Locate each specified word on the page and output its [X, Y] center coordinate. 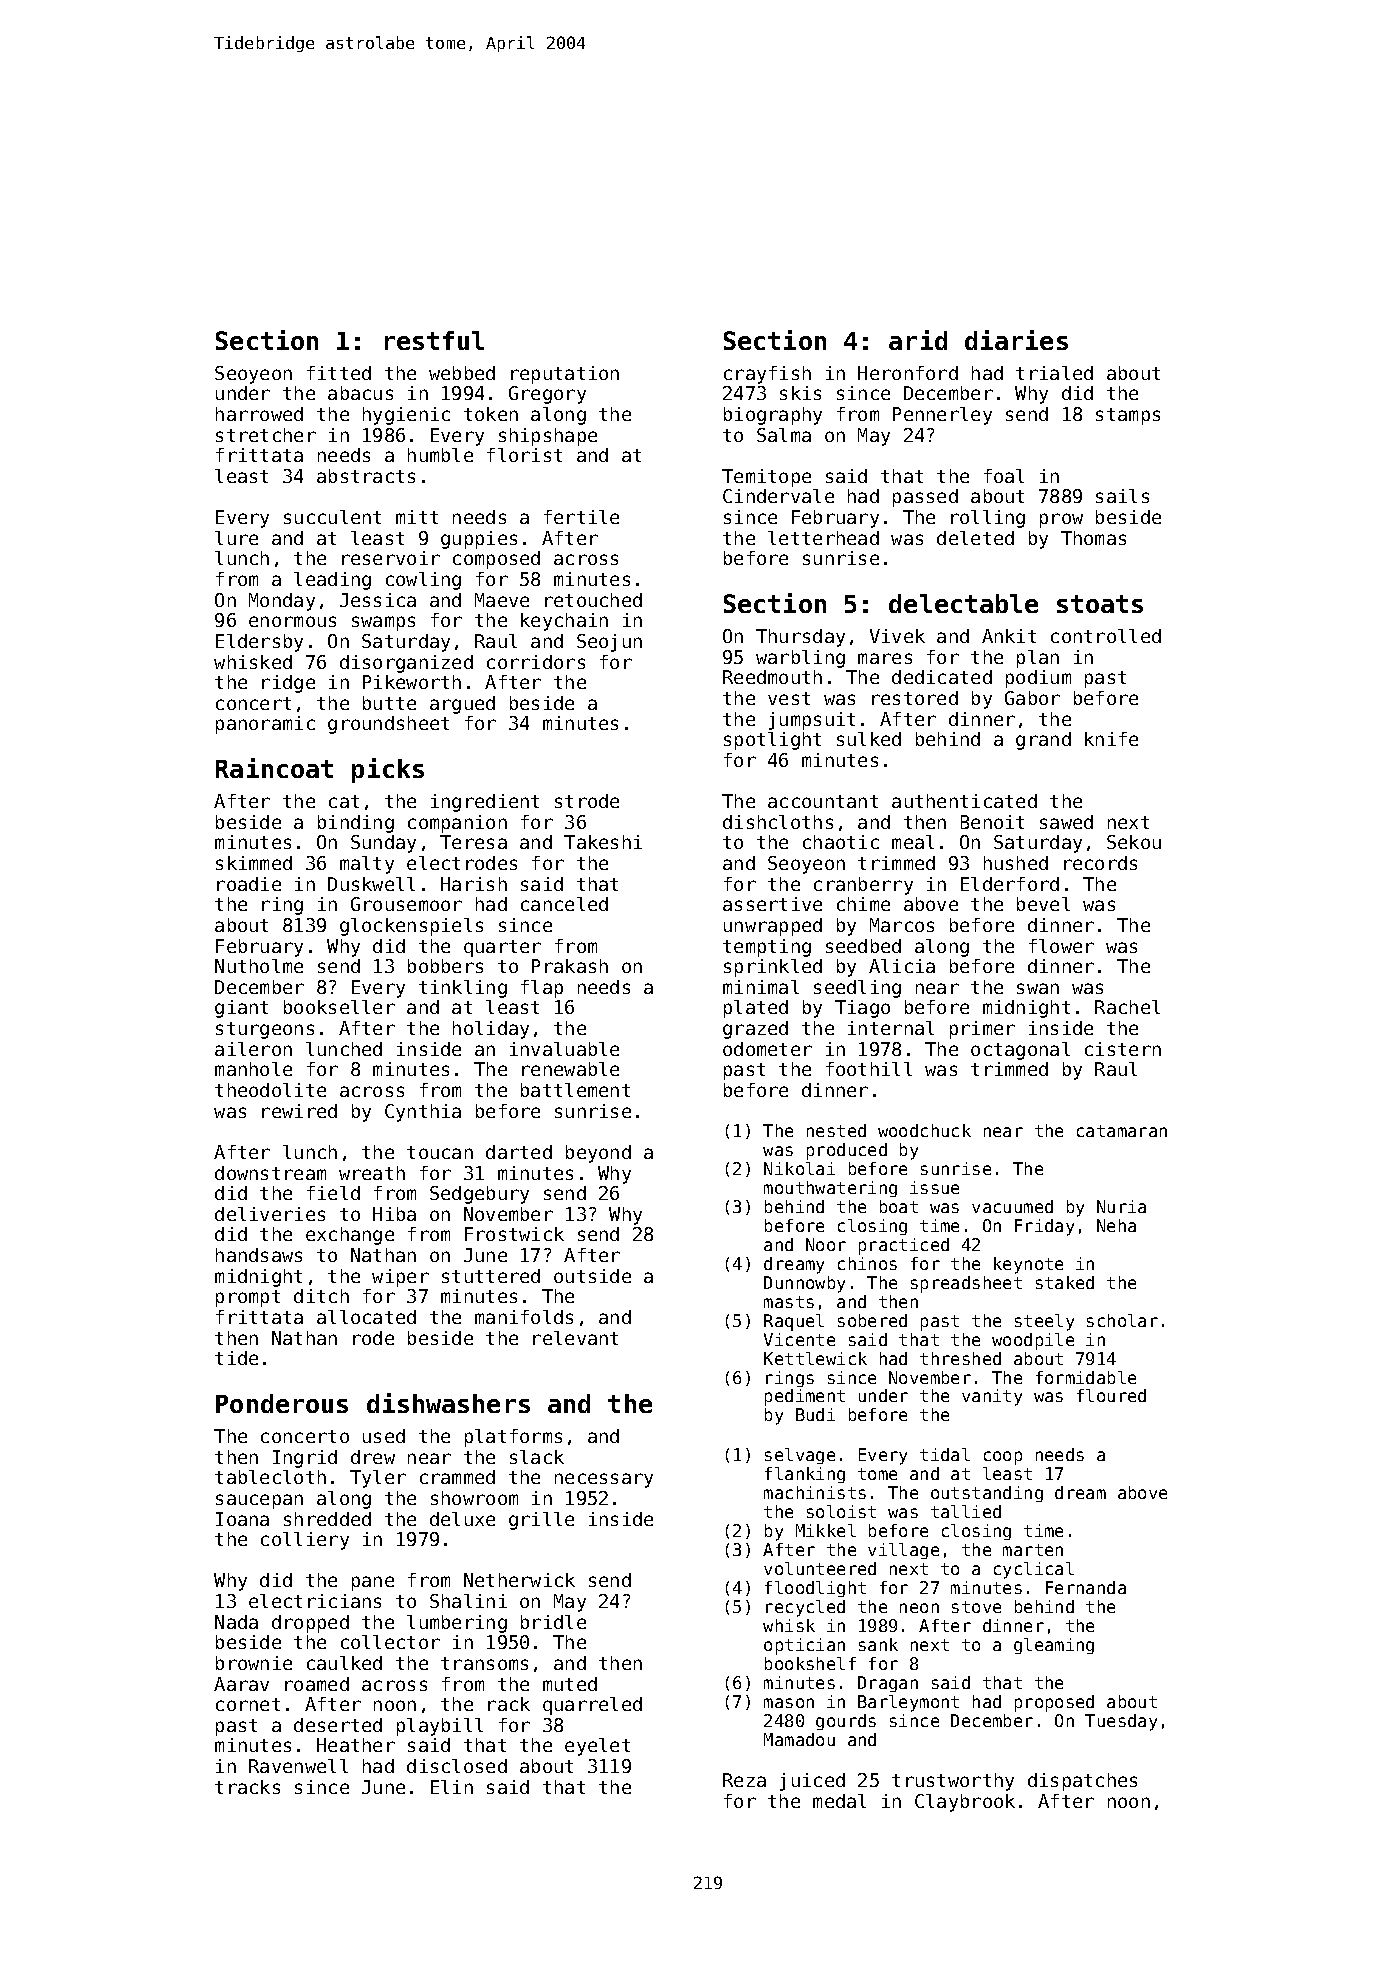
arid [918, 340]
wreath [372, 1173]
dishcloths [778, 822]
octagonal [1020, 1051]
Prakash [570, 966]
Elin [452, 1787]
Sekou [1134, 842]
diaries [1016, 340]
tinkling [463, 989]
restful [434, 340]
